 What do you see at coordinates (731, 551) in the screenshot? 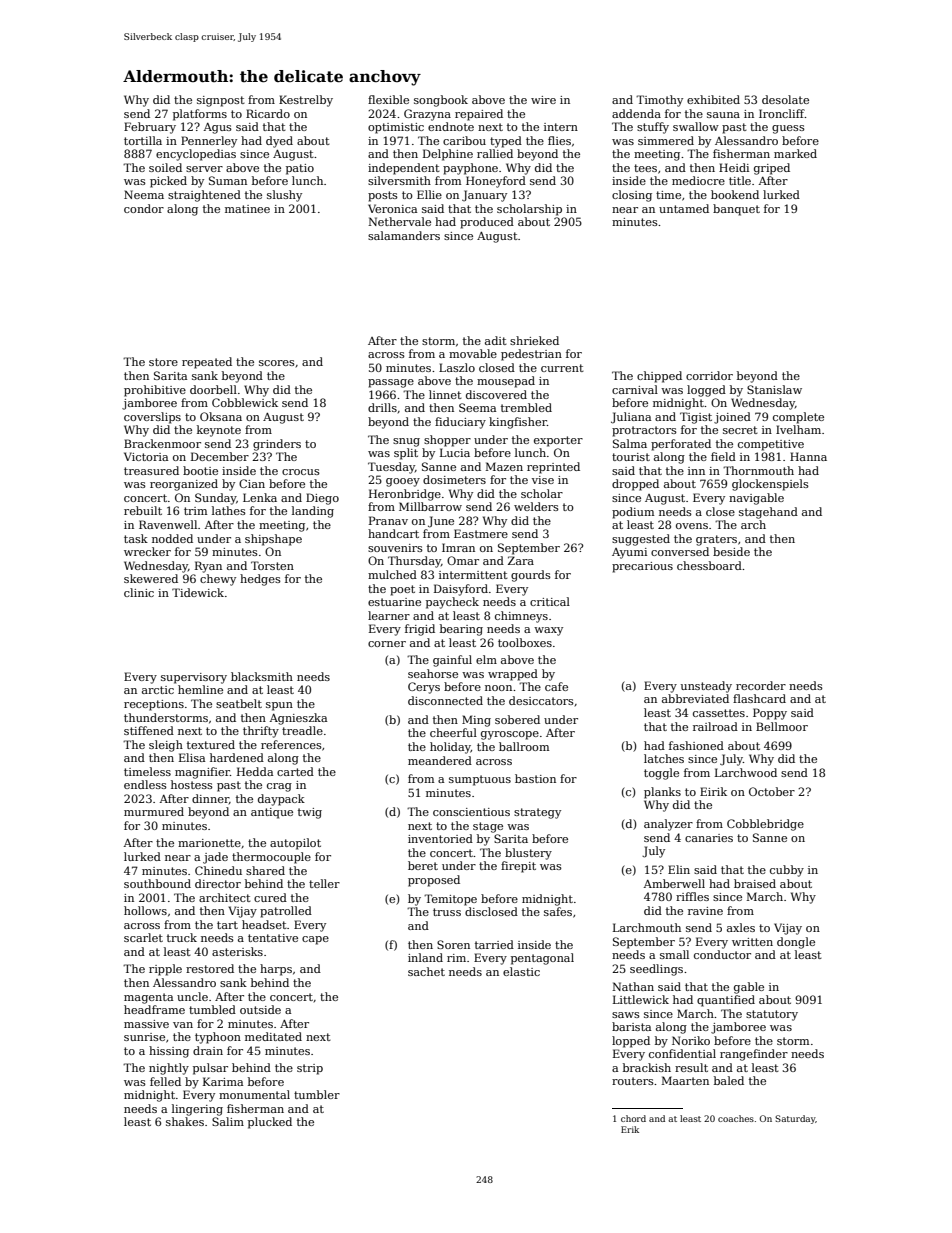
I see `beside` at bounding box center [731, 551].
